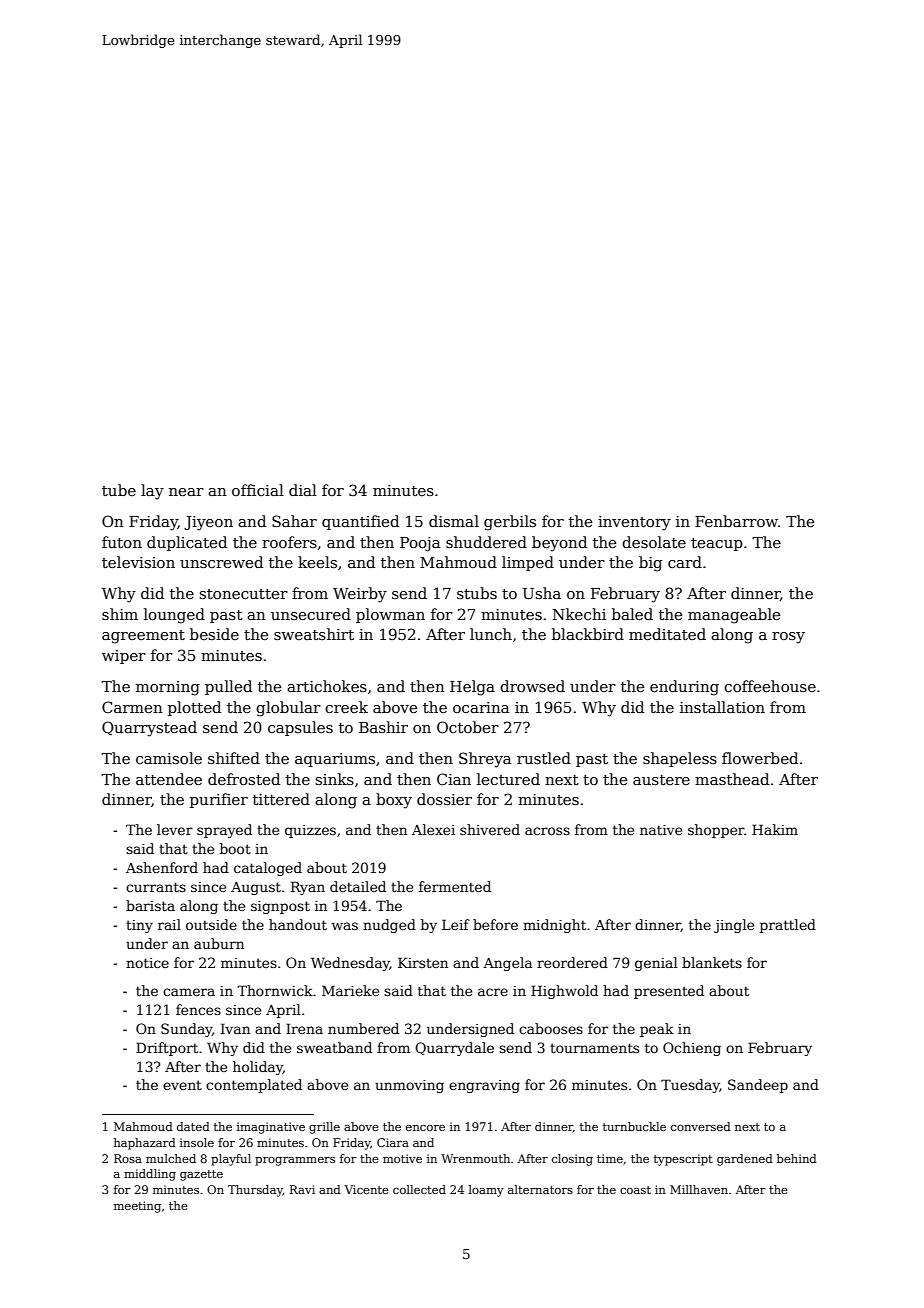 The image size is (924, 1308). What do you see at coordinates (722, 707) in the image?
I see `installation` at bounding box center [722, 707].
